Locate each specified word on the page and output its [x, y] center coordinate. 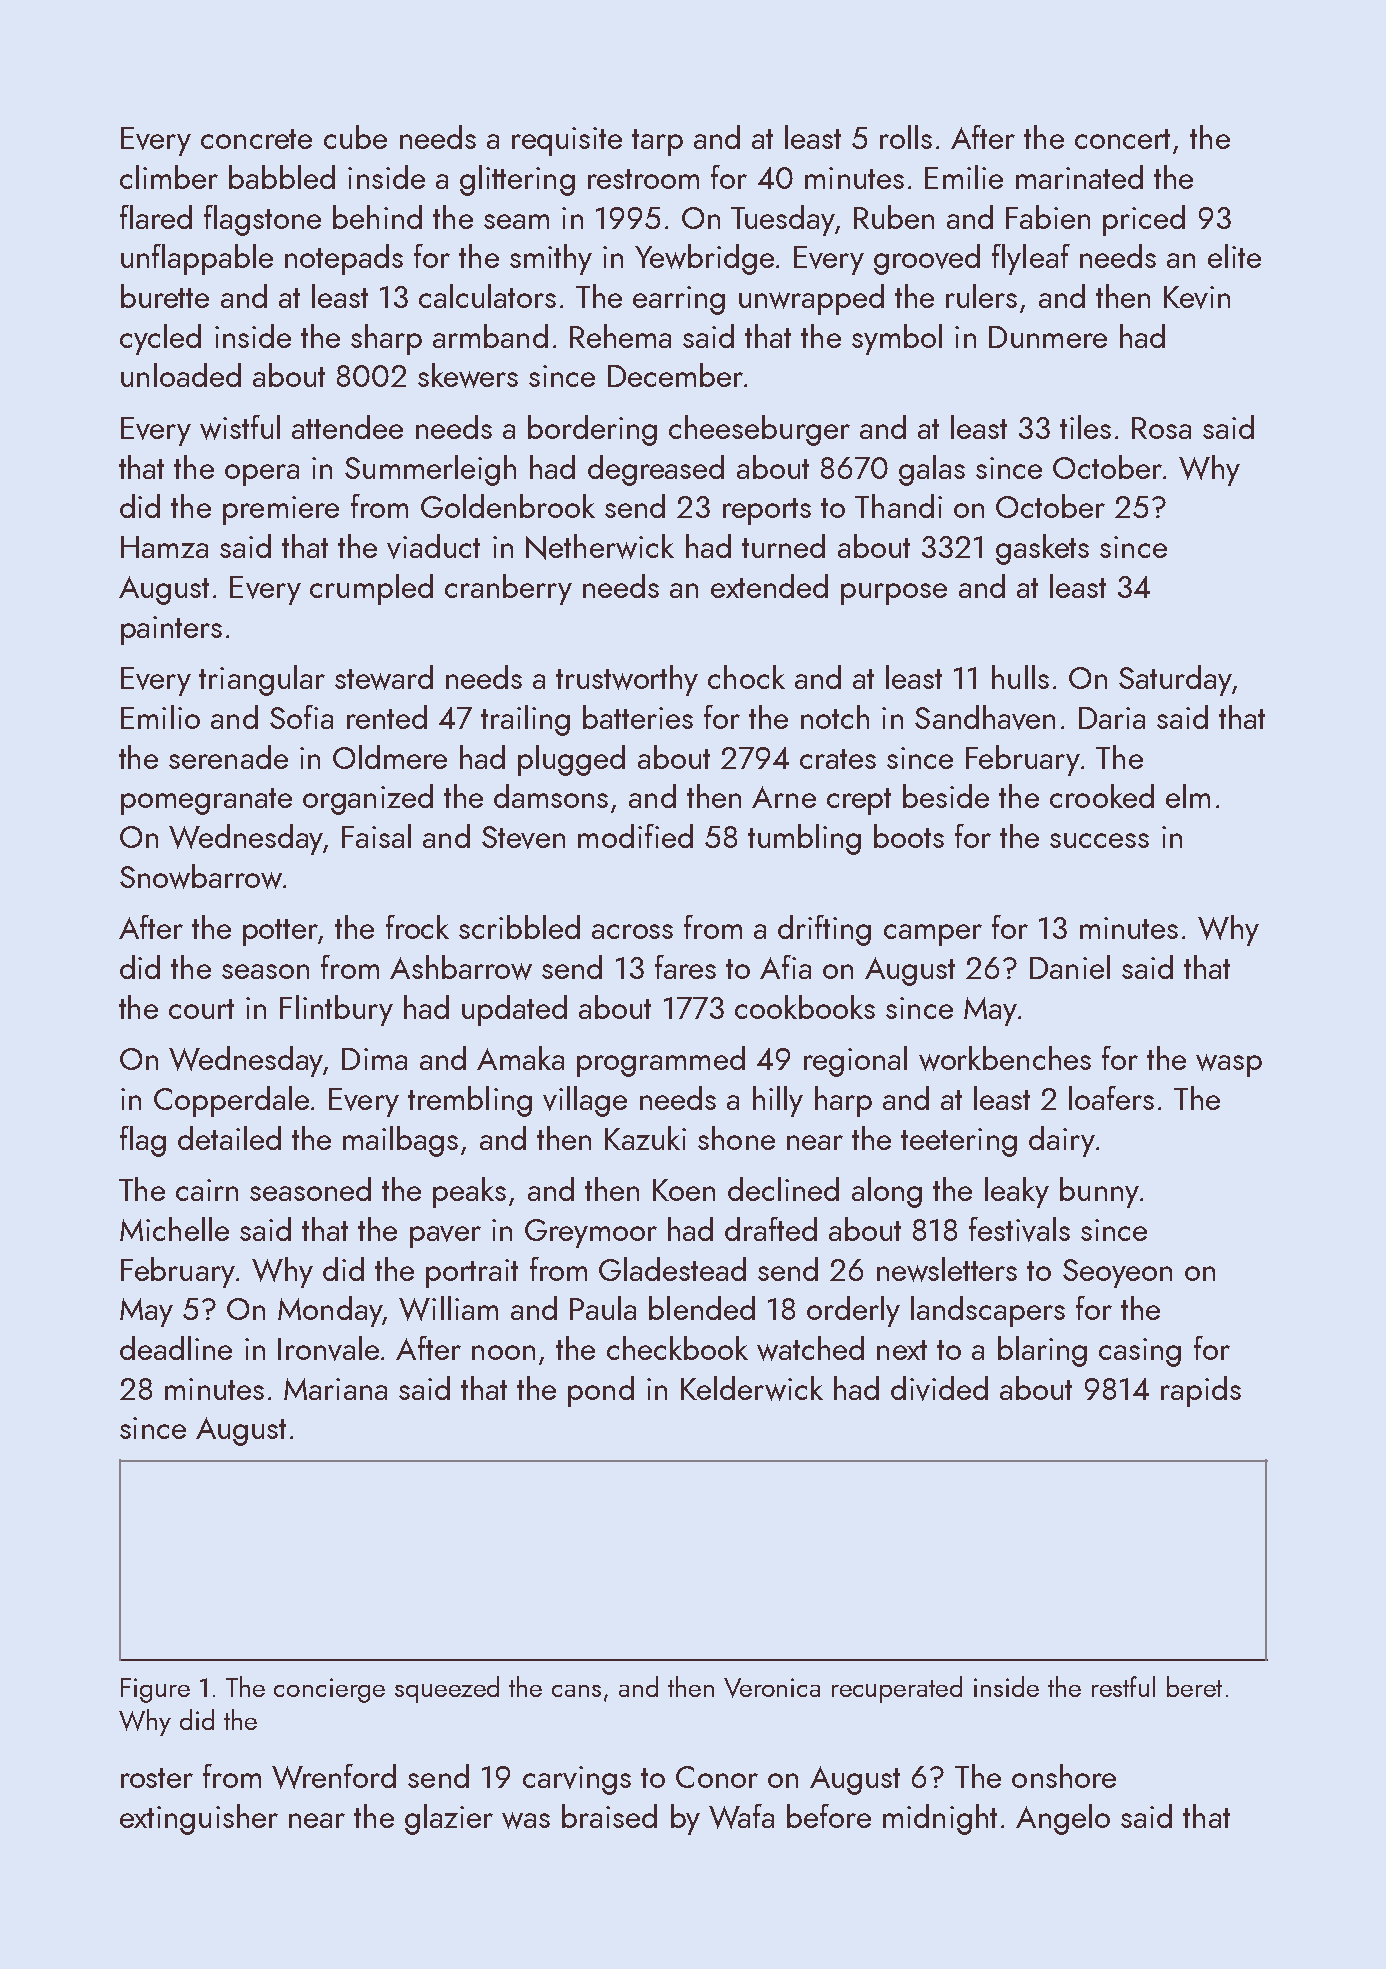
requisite [567, 141]
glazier [449, 1819]
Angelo [1063, 1819]
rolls [906, 137]
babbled [282, 177]
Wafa [741, 1816]
